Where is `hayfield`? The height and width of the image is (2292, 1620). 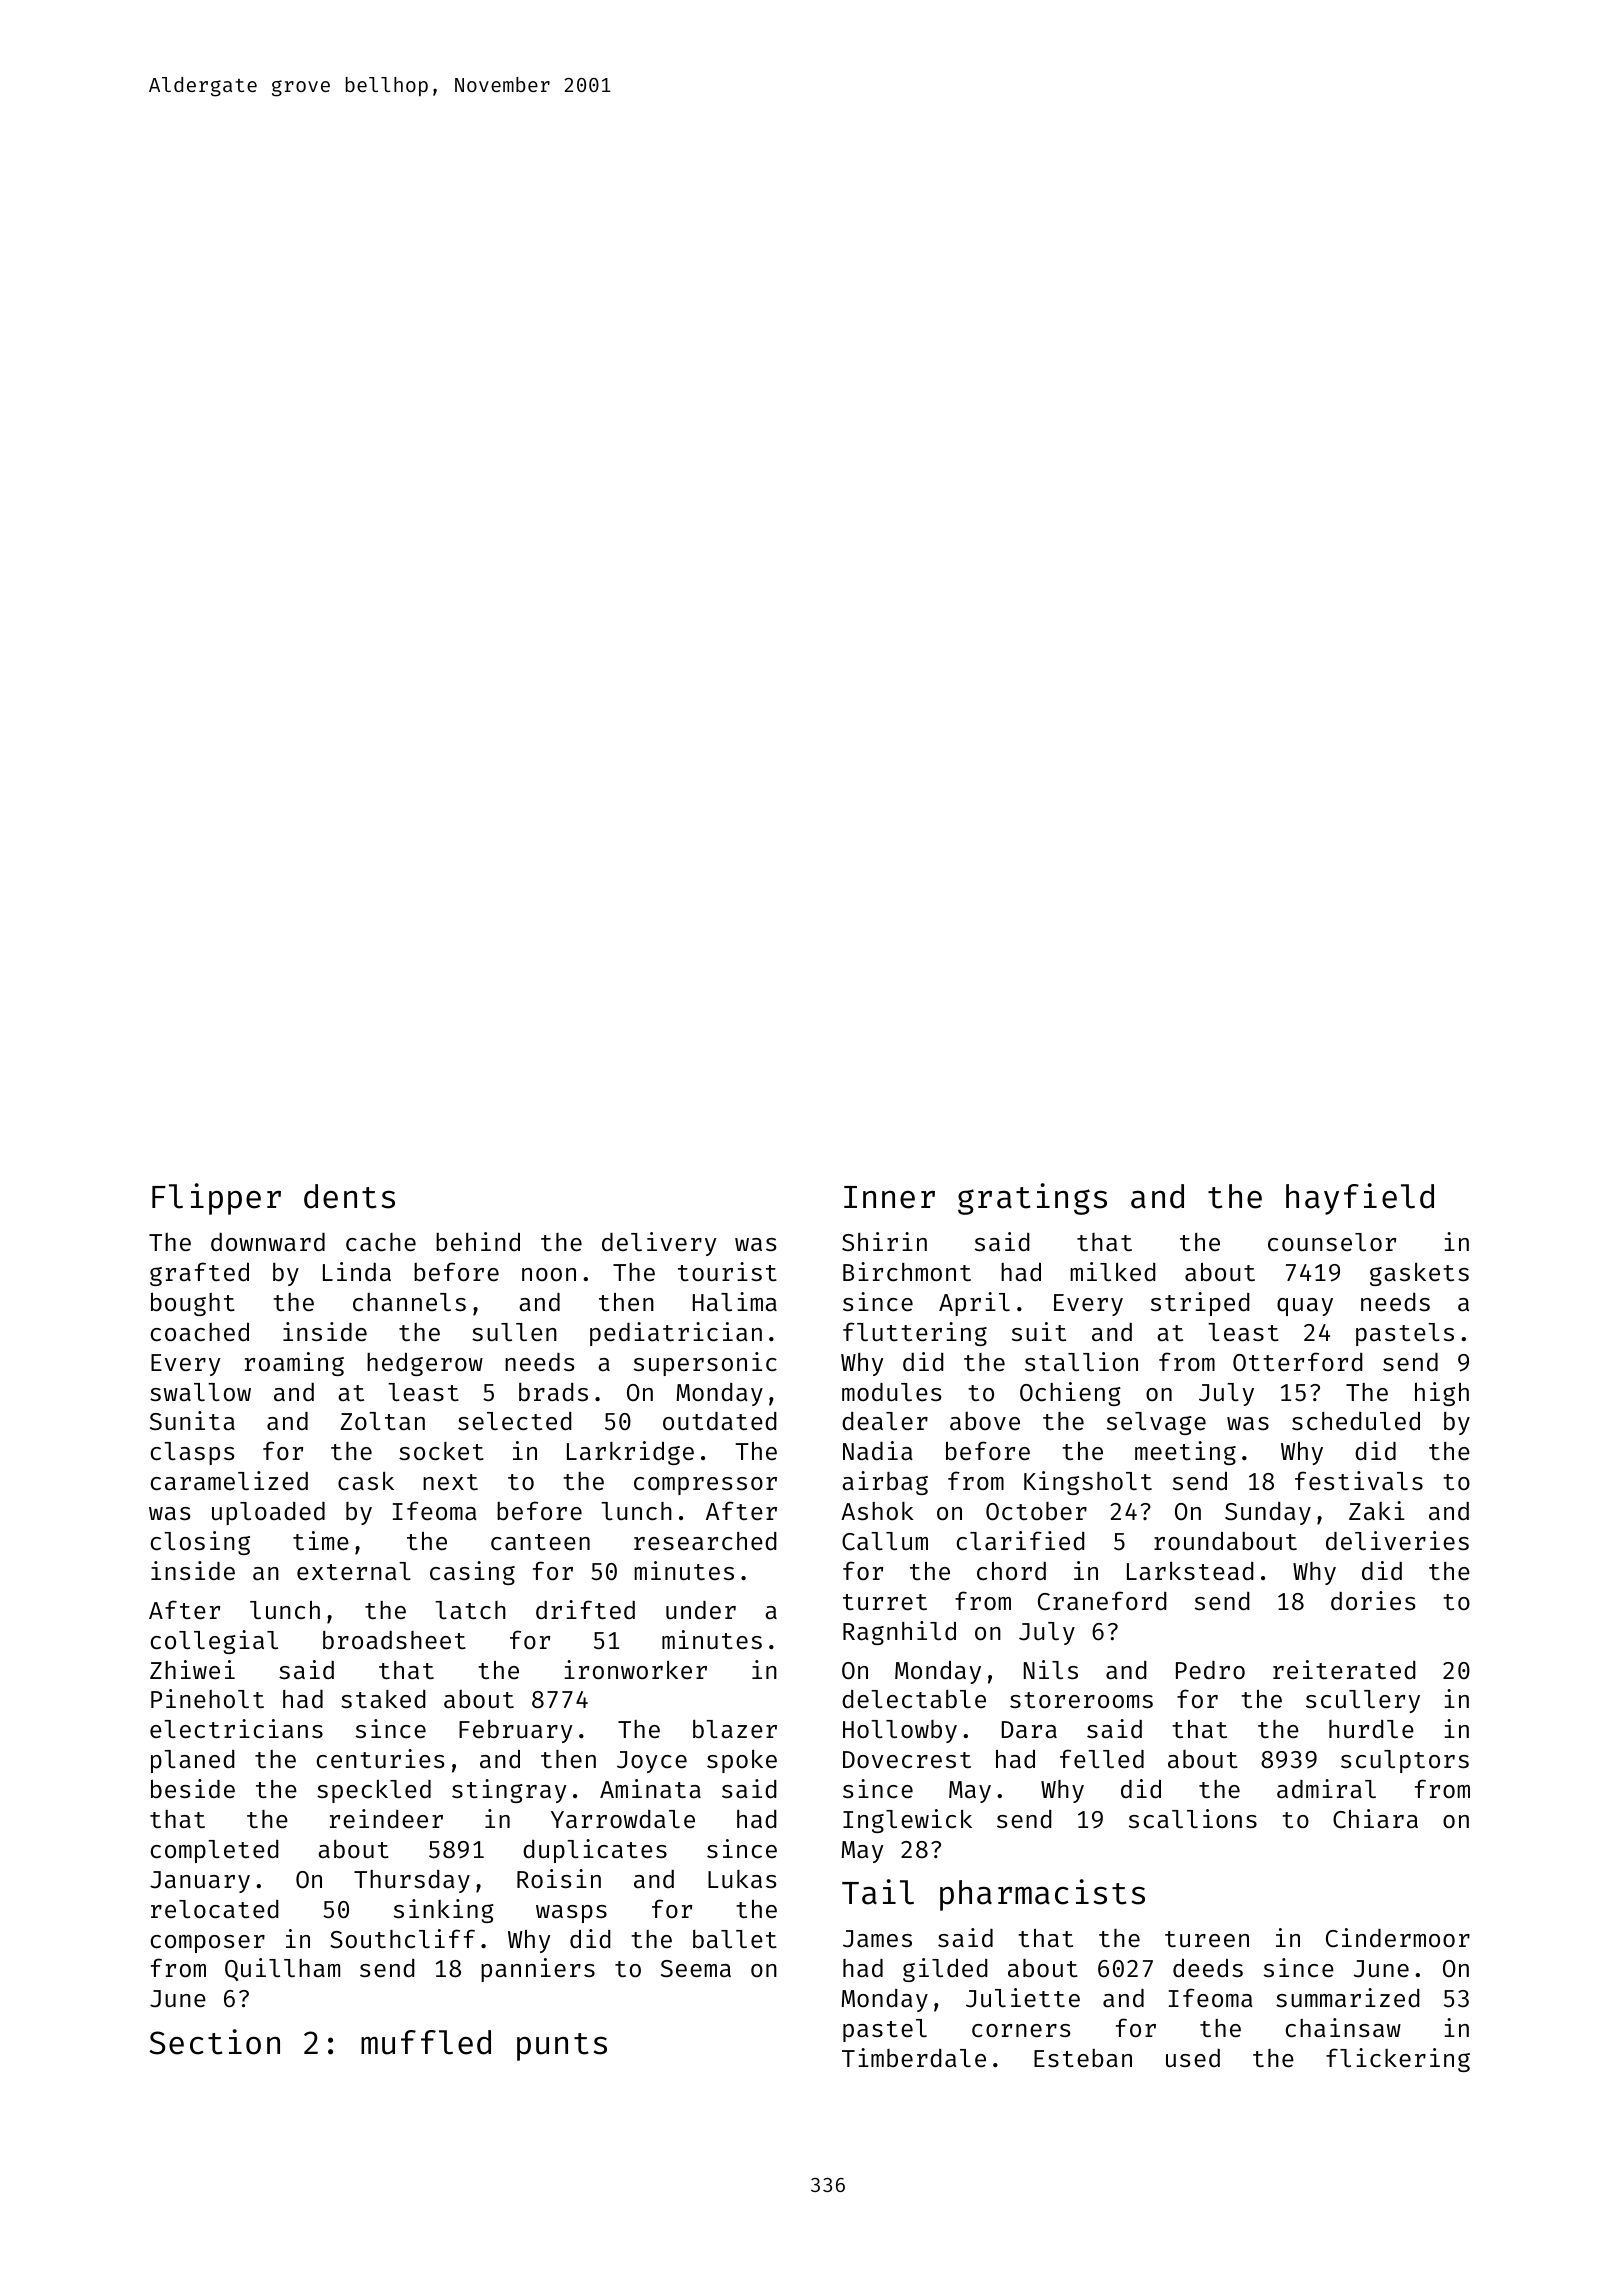
hayfield is located at coordinates (1360, 1199).
